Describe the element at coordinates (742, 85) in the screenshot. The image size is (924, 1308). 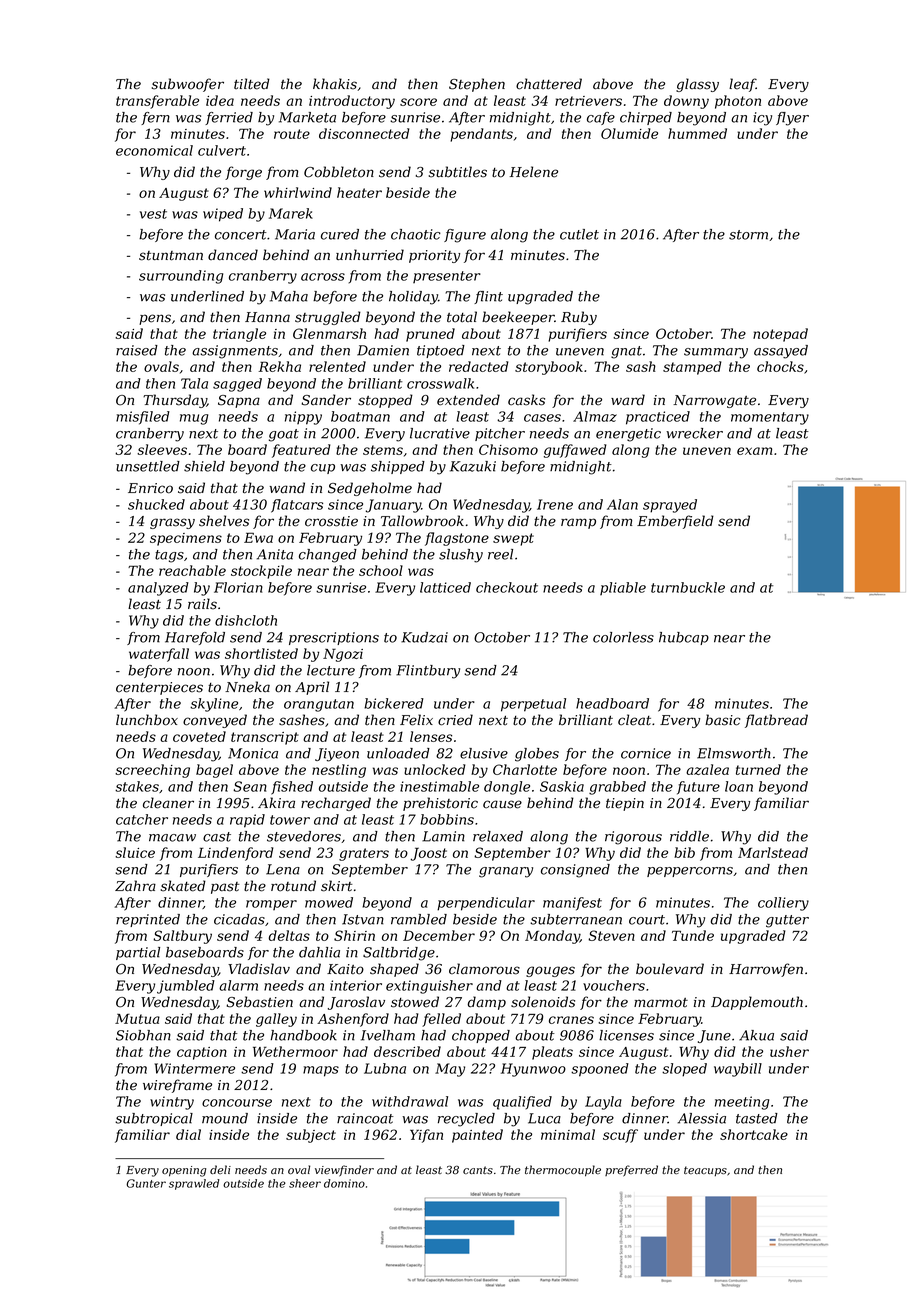
I see `leaf` at that location.
